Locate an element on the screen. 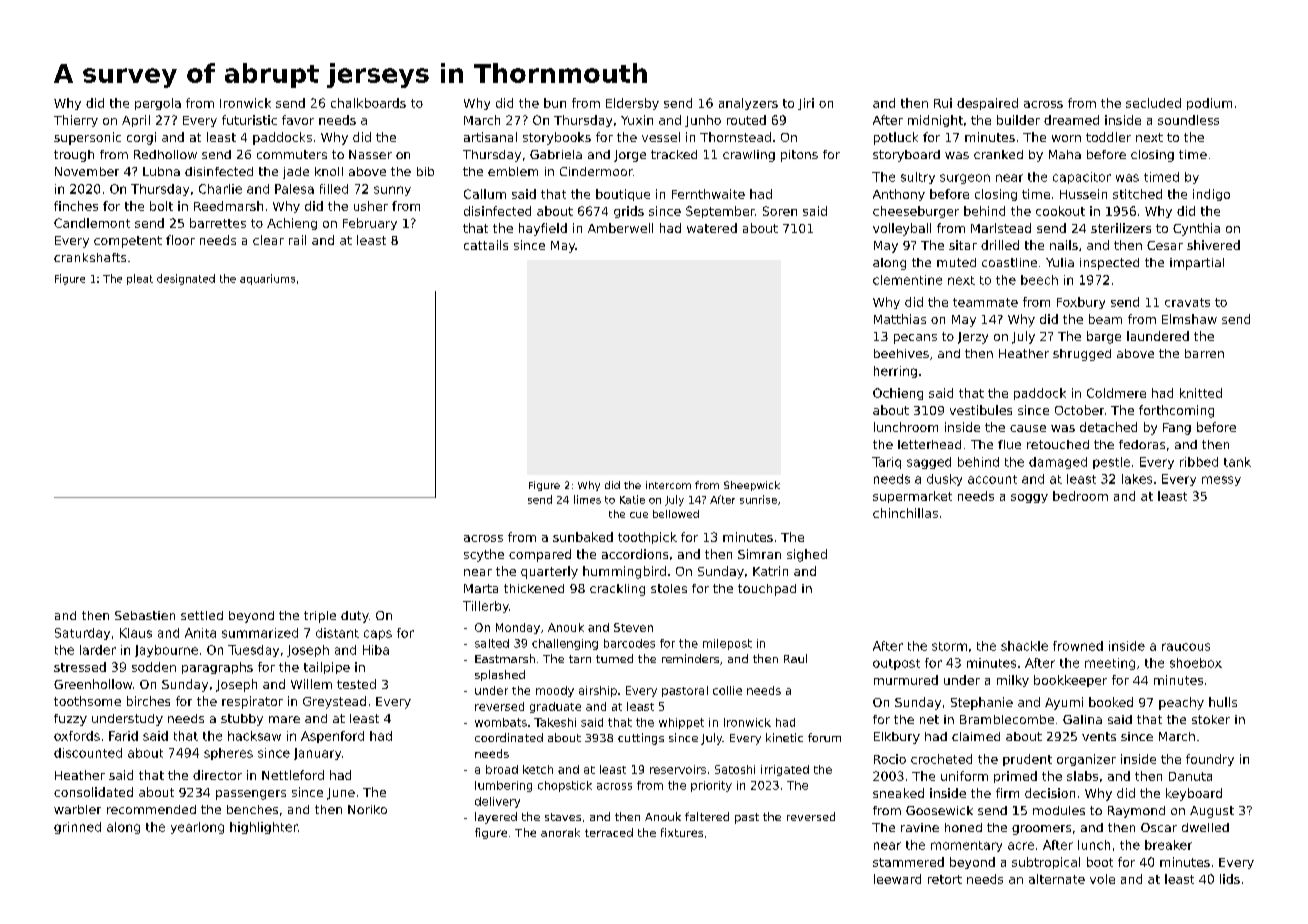 The width and height of the screenshot is (1308, 924). Raul is located at coordinates (795, 658).
